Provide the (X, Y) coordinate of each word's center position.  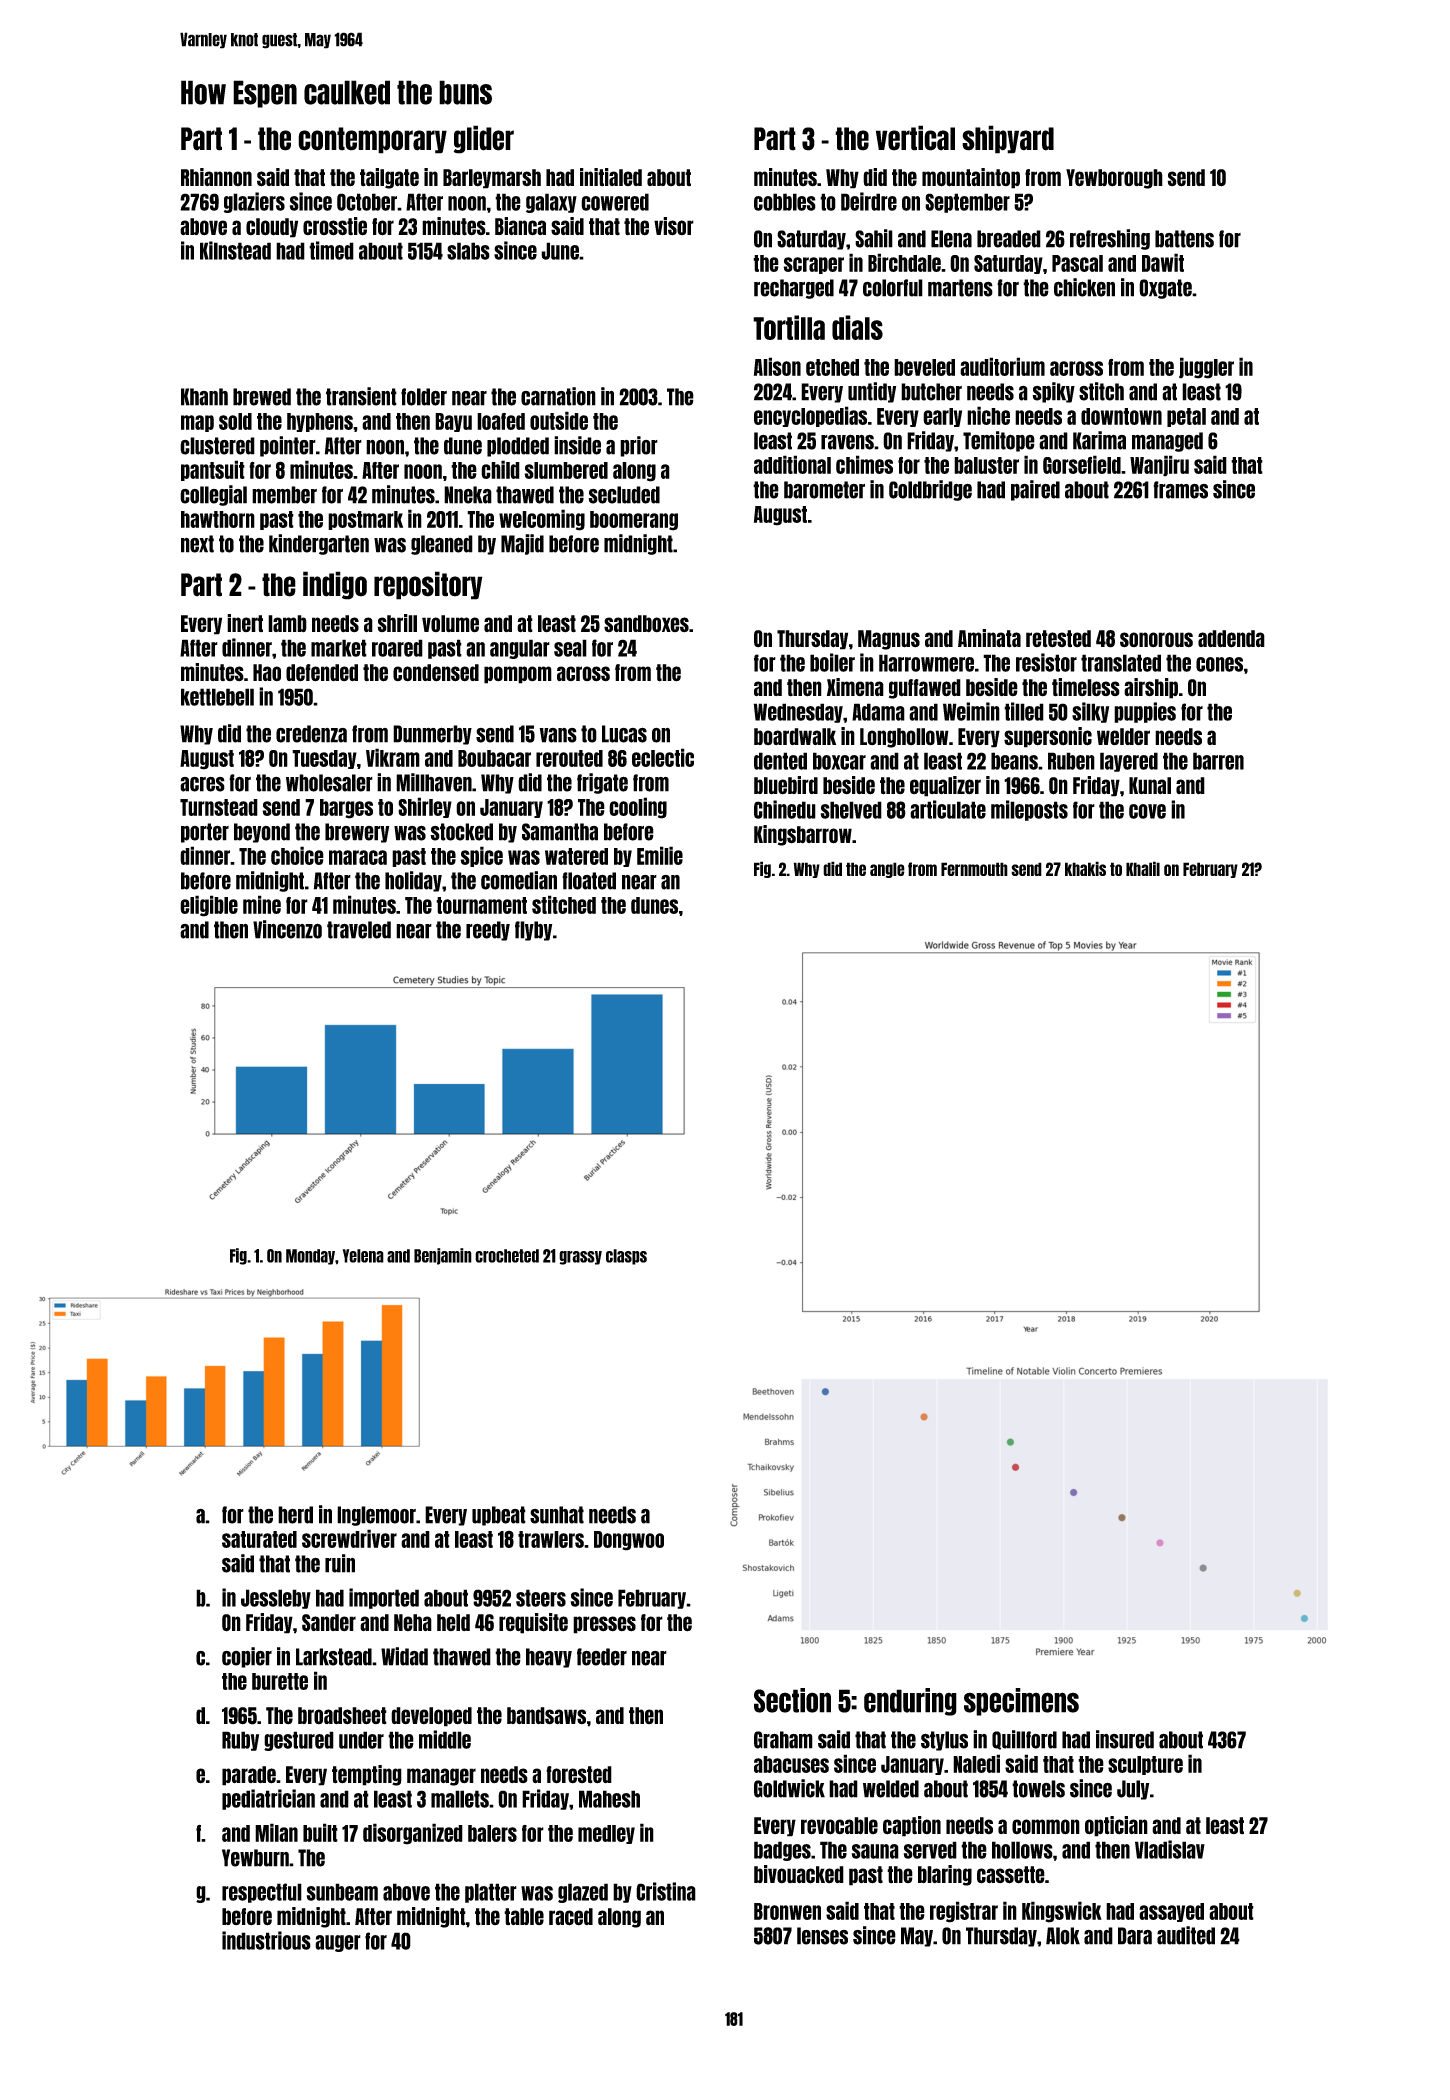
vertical (915, 138)
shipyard (1008, 139)
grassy (580, 1258)
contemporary (372, 140)
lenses (822, 1936)
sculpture (1145, 1765)
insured (1125, 1739)
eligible (209, 906)
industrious (266, 1940)
